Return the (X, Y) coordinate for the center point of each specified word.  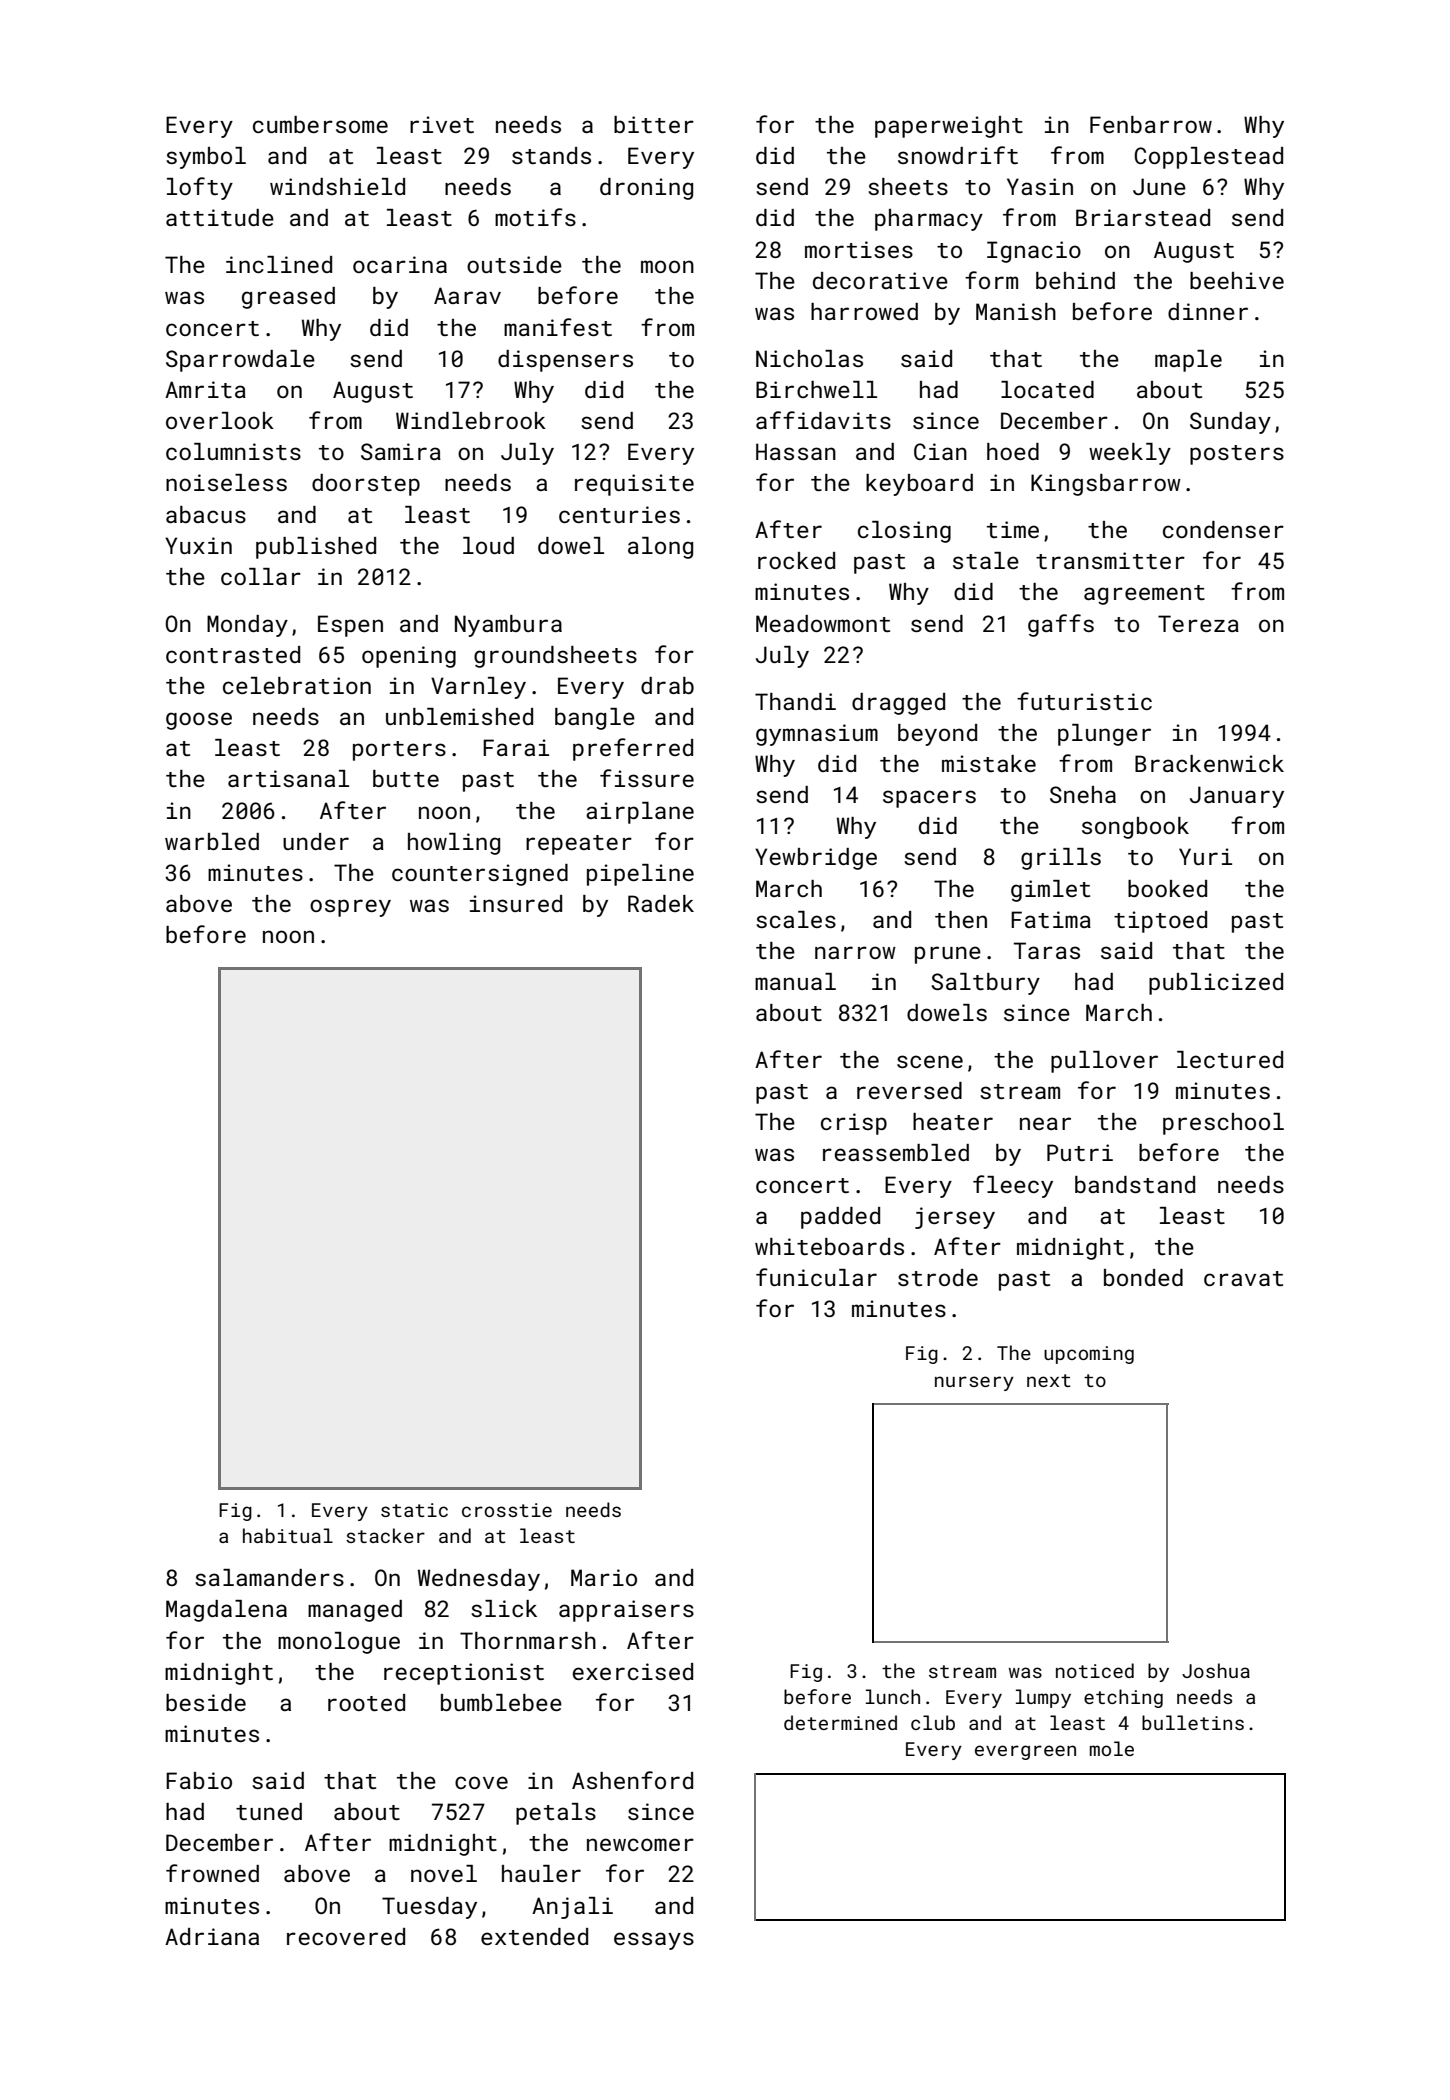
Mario (604, 1577)
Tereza (1198, 623)
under (316, 841)
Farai (516, 747)
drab (667, 685)
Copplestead (1209, 158)
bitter (654, 124)
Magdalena (226, 1611)
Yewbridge (816, 859)
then (961, 919)
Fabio (199, 1780)
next (1049, 1380)
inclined (279, 264)
